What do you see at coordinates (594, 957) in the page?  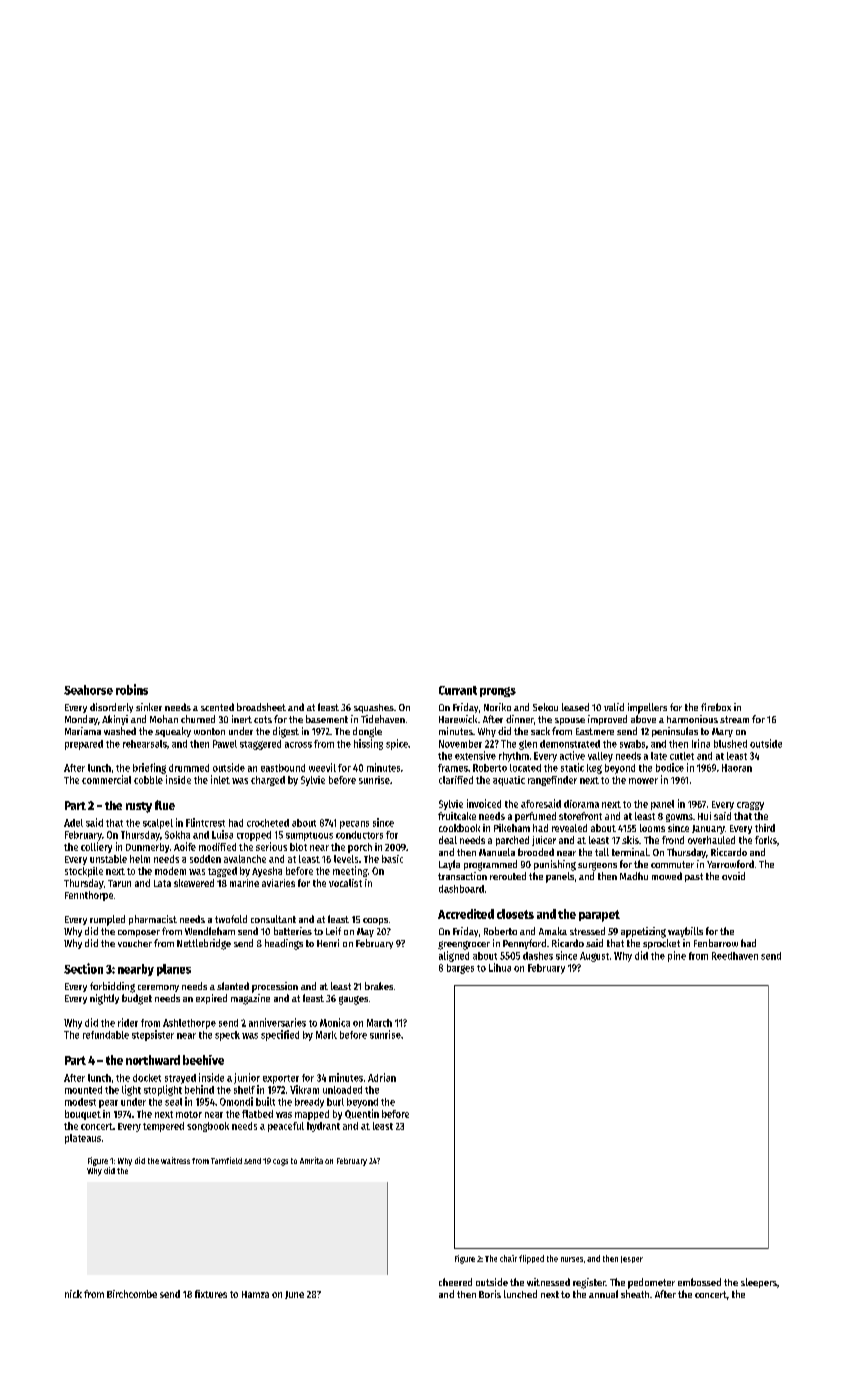 I see `August` at bounding box center [594, 957].
